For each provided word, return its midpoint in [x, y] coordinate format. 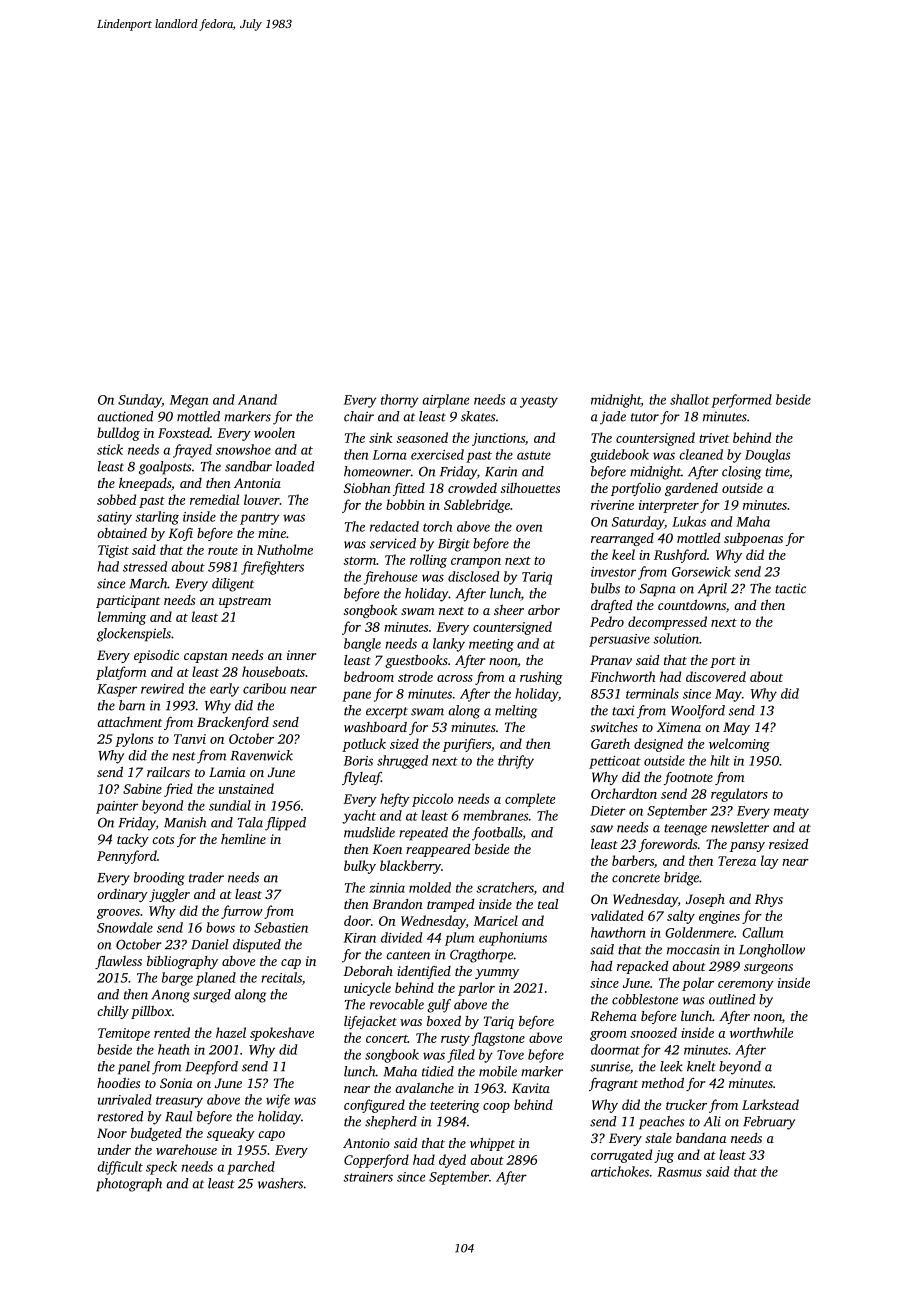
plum [459, 939]
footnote [688, 778]
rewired [162, 688]
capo [271, 1136]
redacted [394, 526]
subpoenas [753, 539]
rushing [541, 678]
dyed [452, 1161]
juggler [169, 895]
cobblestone [645, 999]
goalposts [165, 468]
